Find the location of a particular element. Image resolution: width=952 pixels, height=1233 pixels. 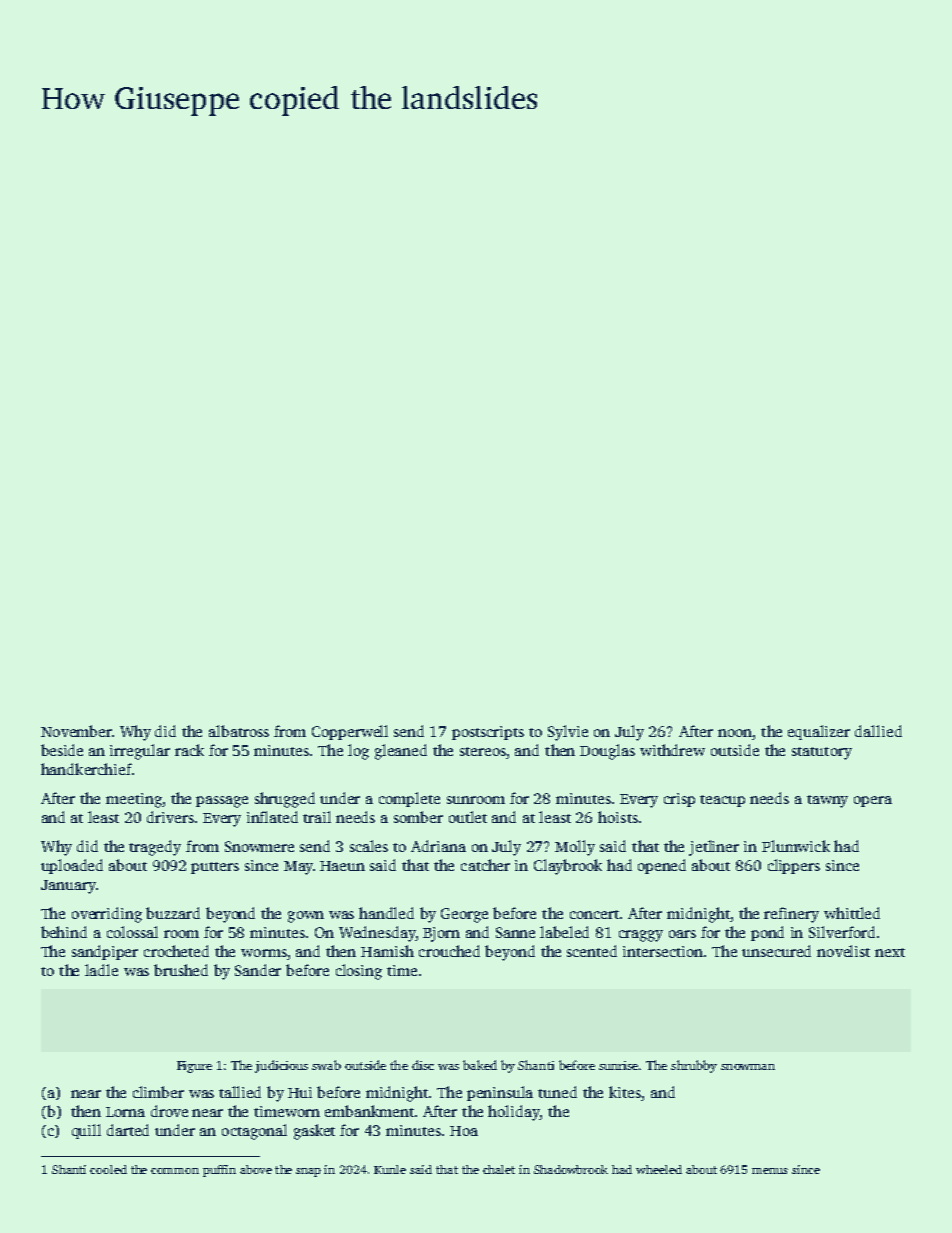

uploaded is located at coordinates (72, 866).
